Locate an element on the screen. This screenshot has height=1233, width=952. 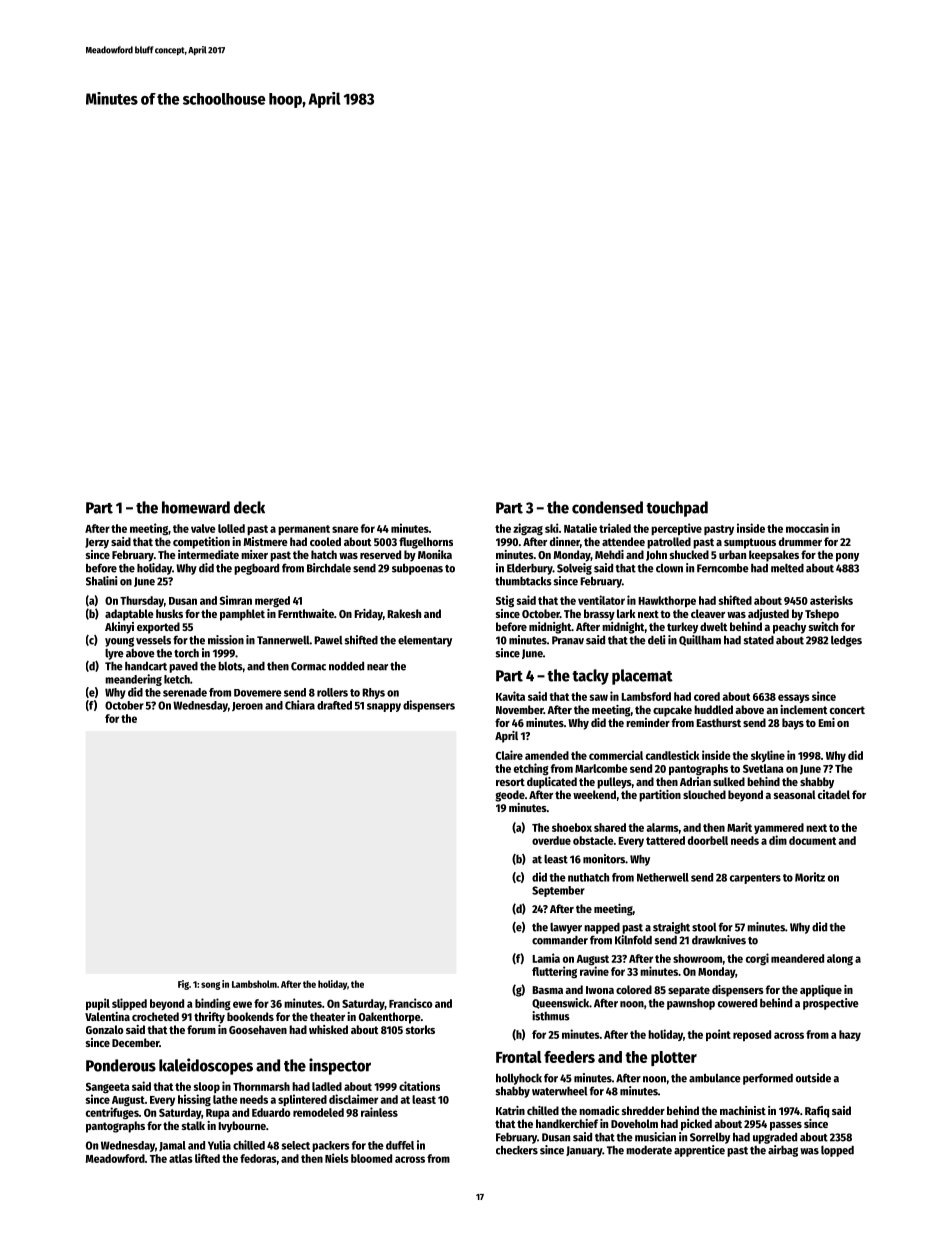
September is located at coordinates (558, 891).
